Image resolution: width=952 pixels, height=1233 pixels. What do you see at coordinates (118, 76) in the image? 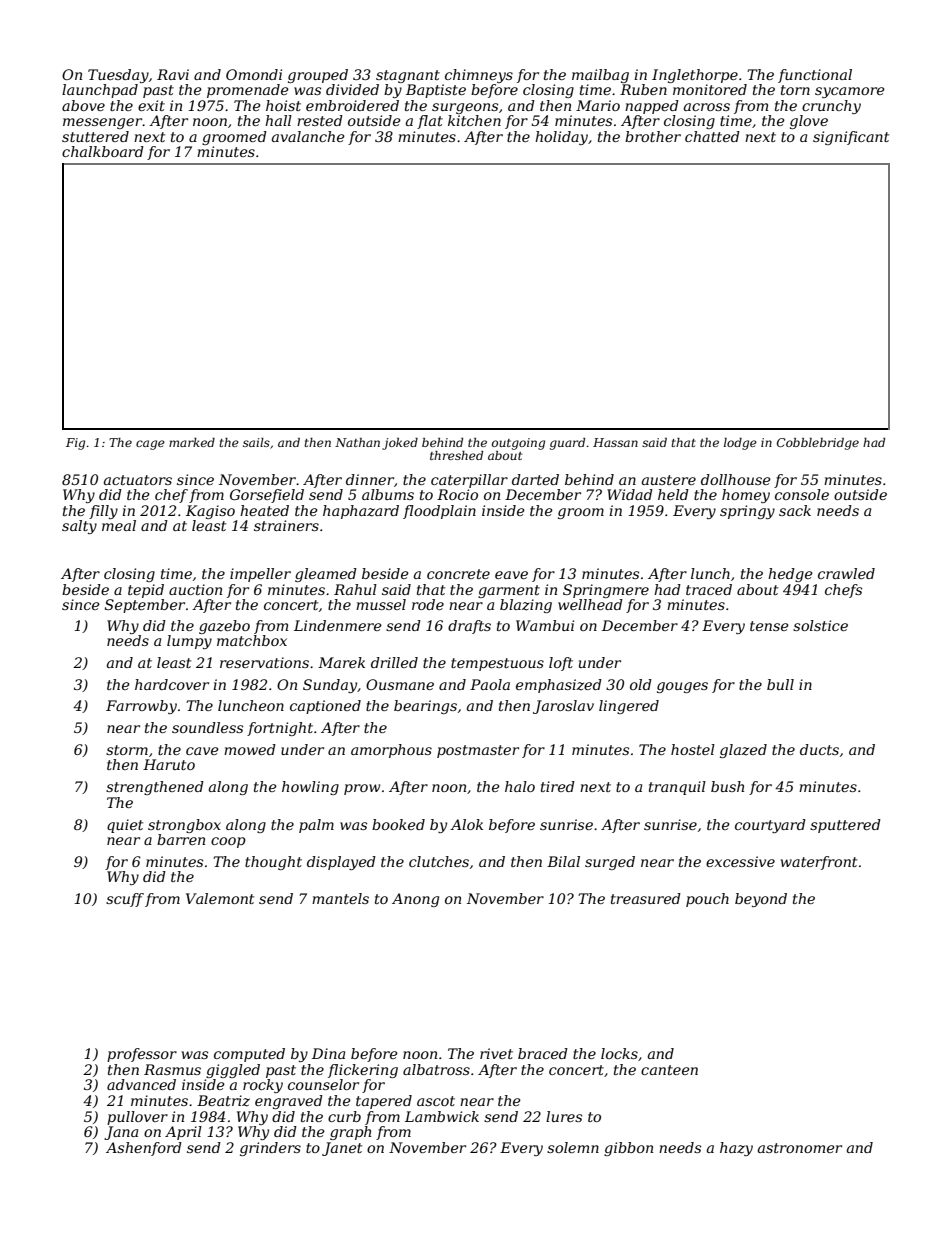
I see `Tuesday` at bounding box center [118, 76].
